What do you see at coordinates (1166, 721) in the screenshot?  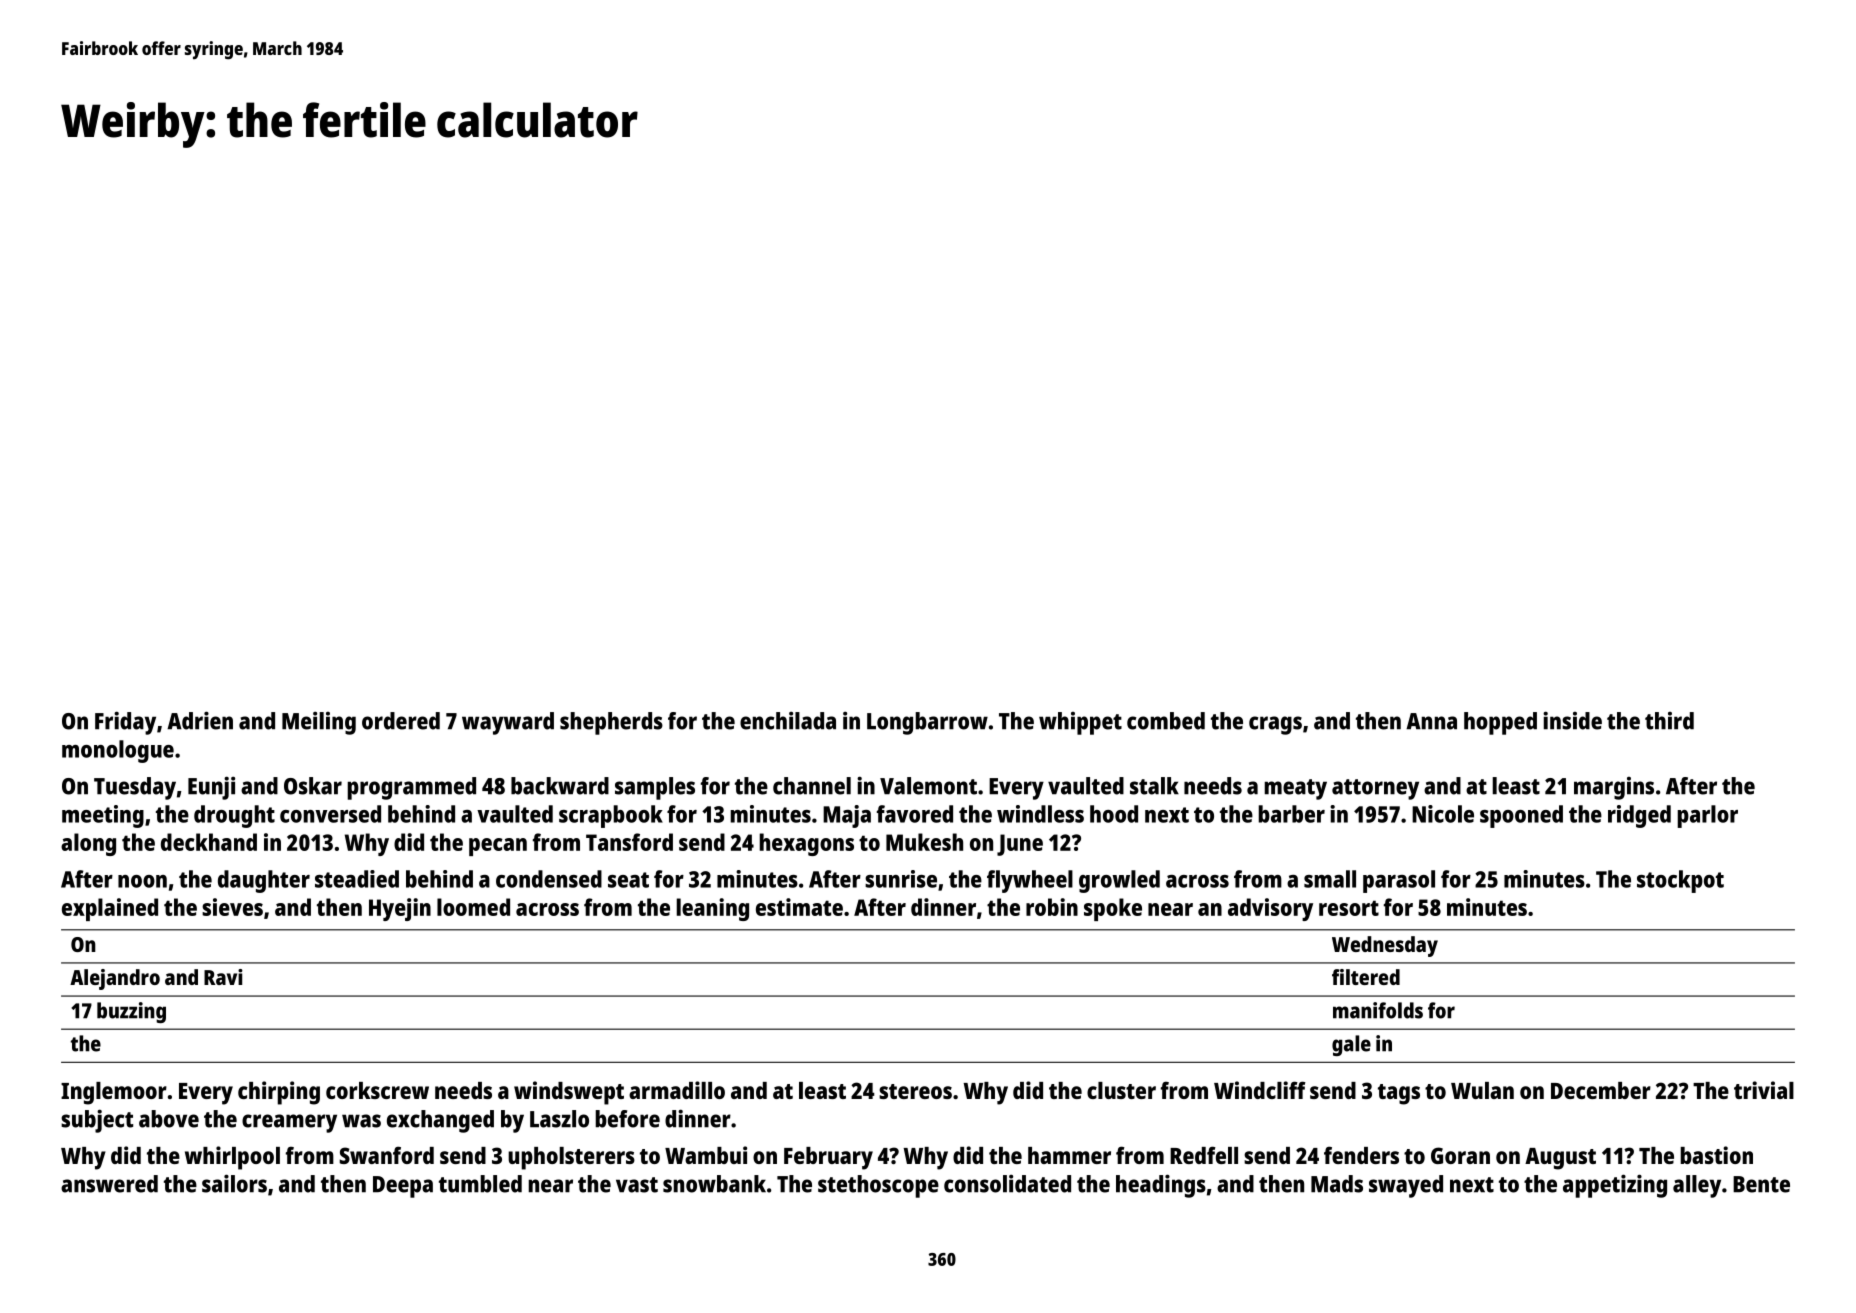 I see `combed` at bounding box center [1166, 721].
